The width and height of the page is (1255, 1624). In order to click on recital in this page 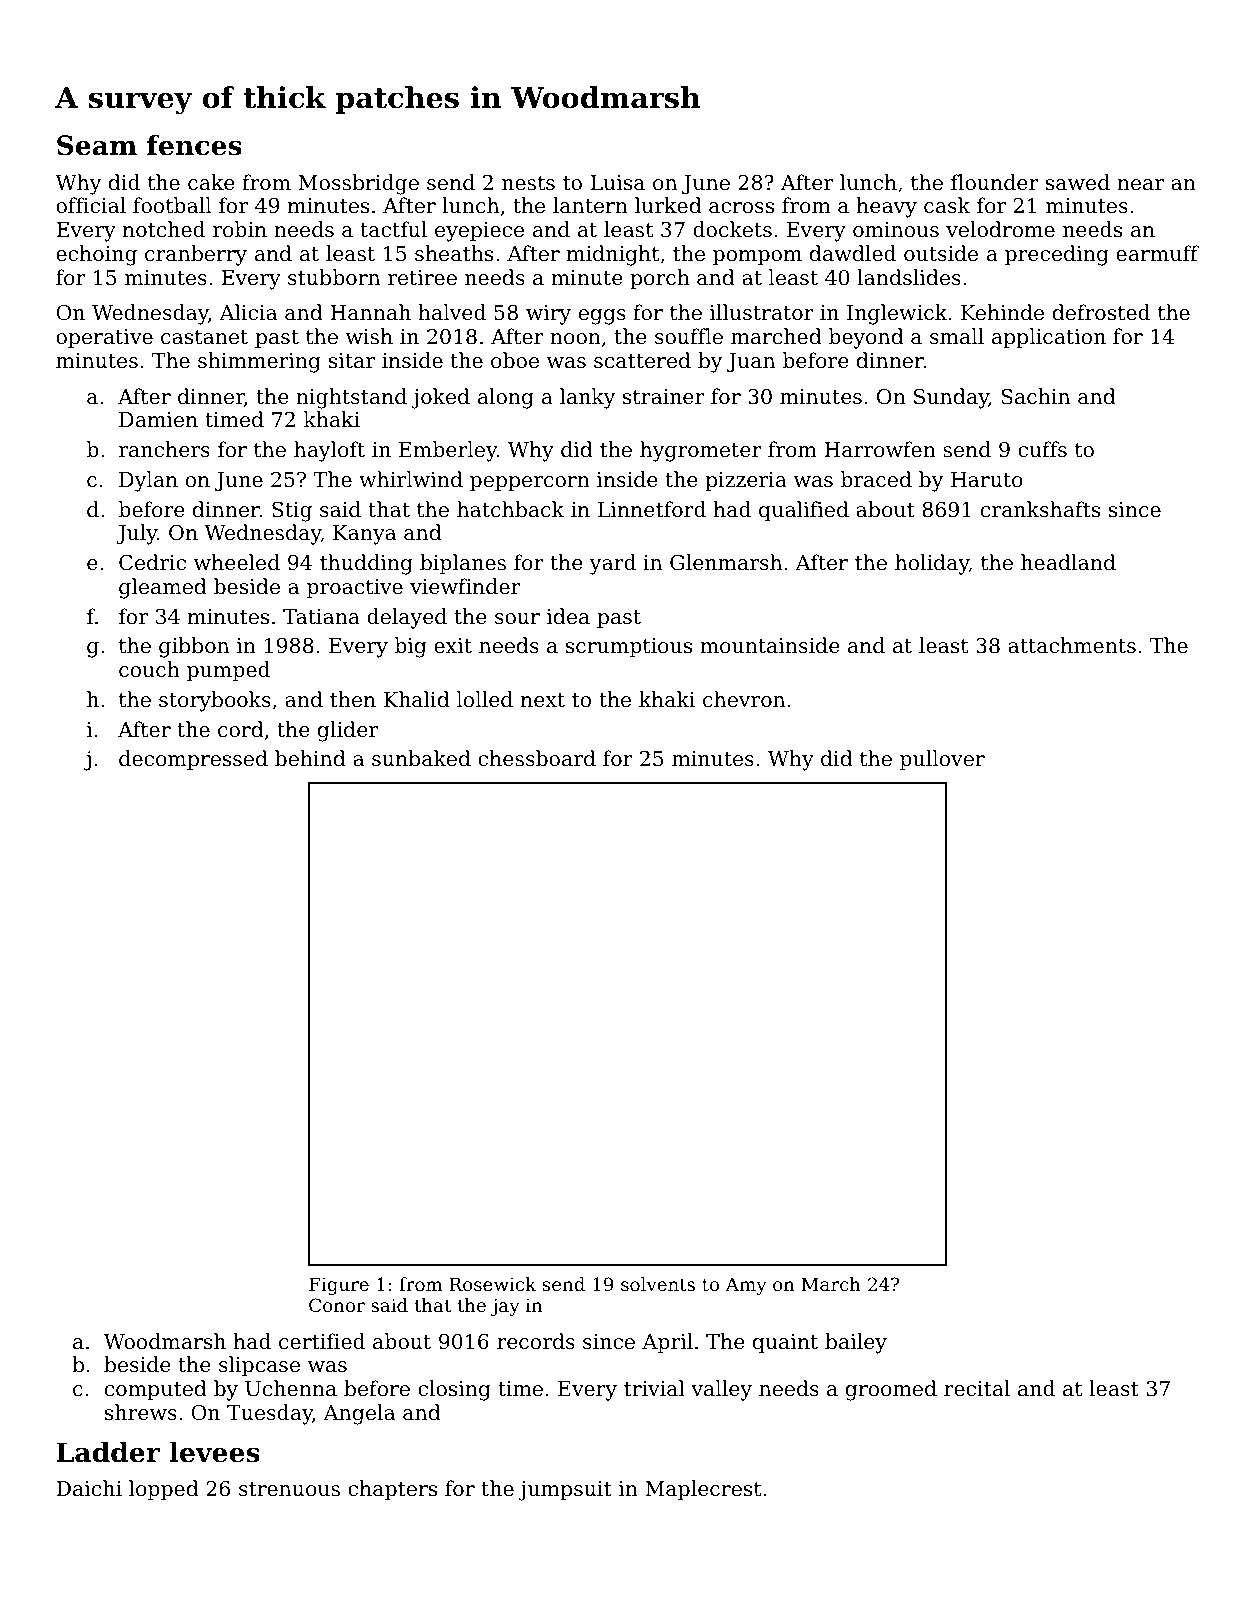, I will do `click(977, 1388)`.
